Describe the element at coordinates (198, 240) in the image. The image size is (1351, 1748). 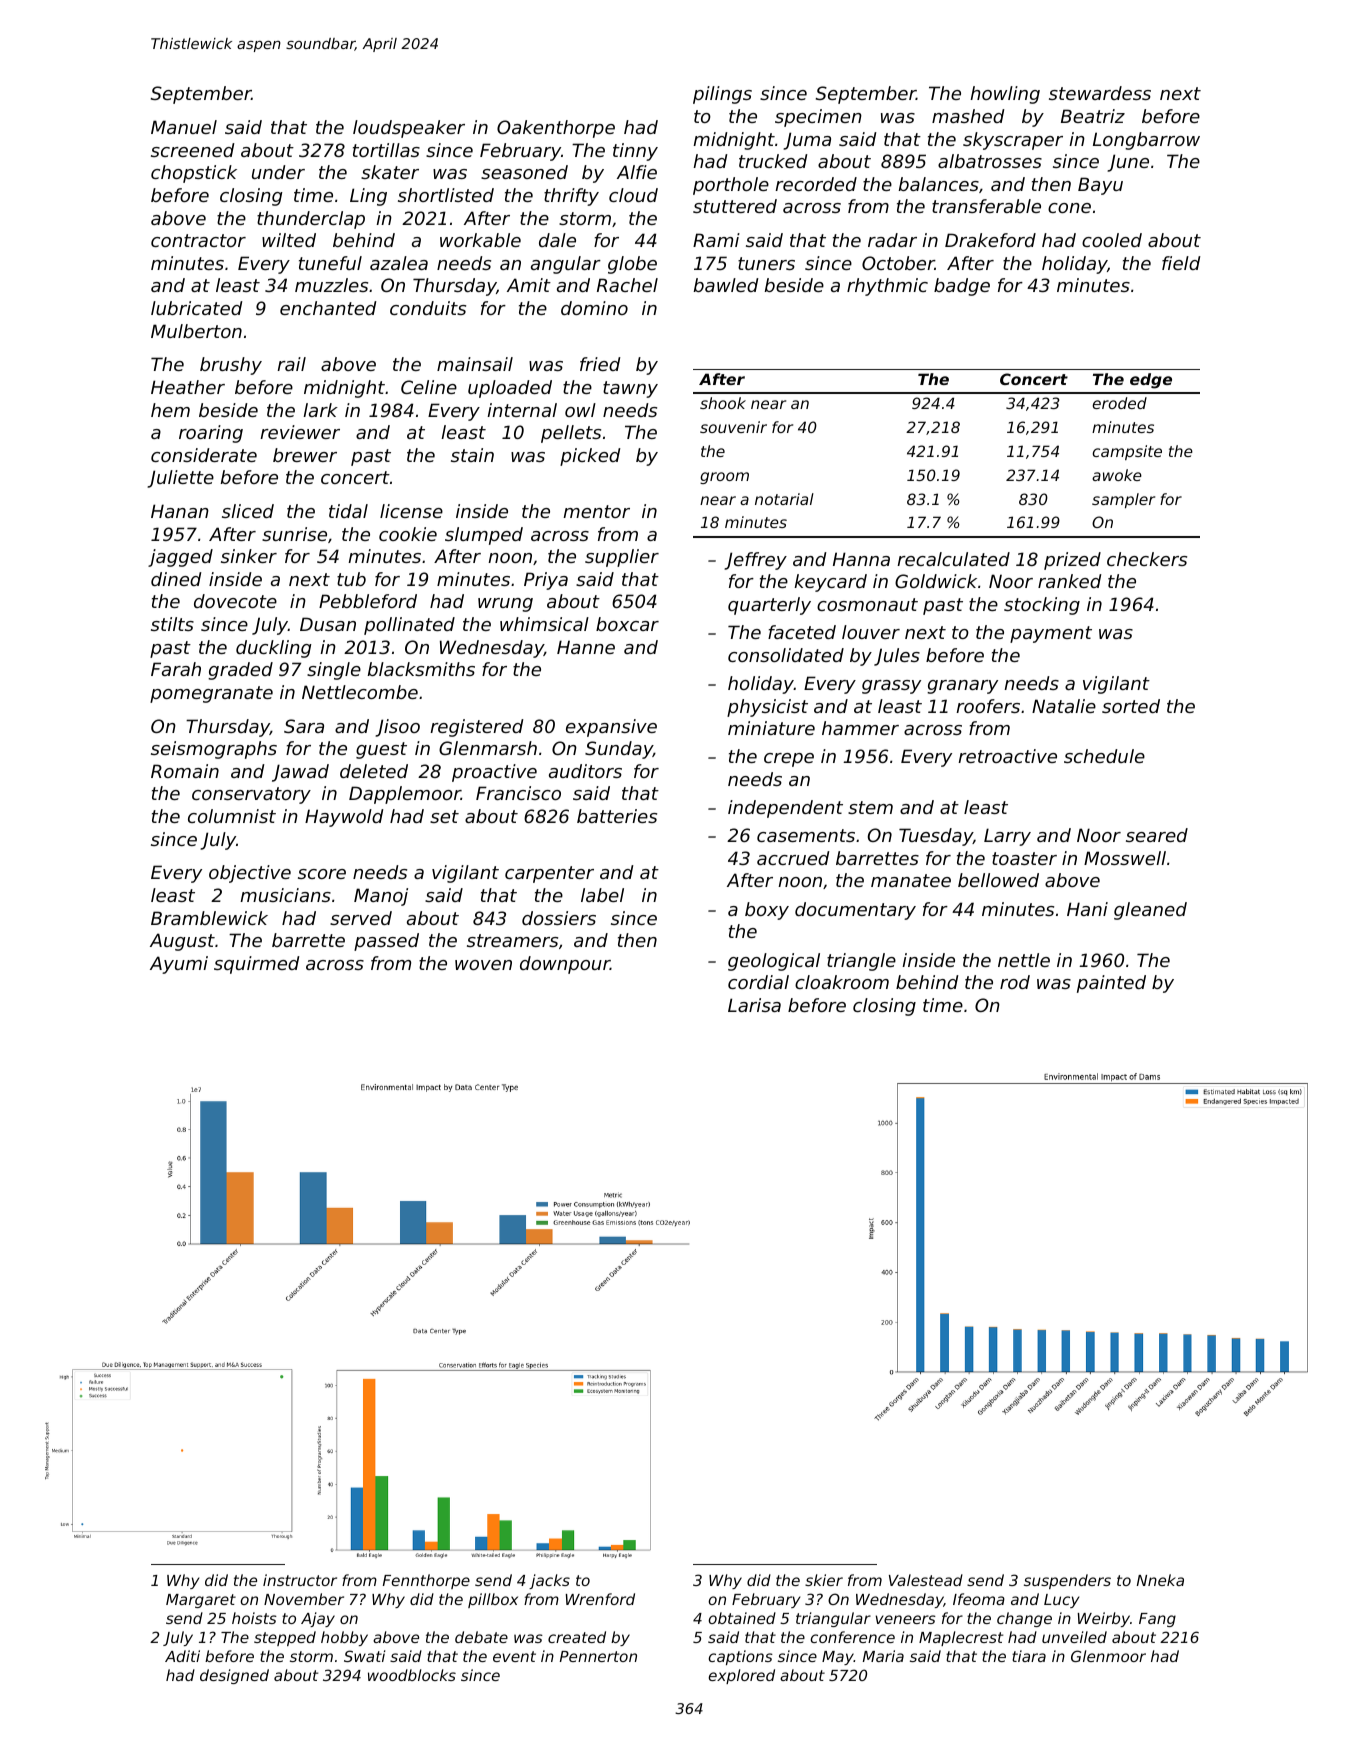
I see `contractor` at that location.
